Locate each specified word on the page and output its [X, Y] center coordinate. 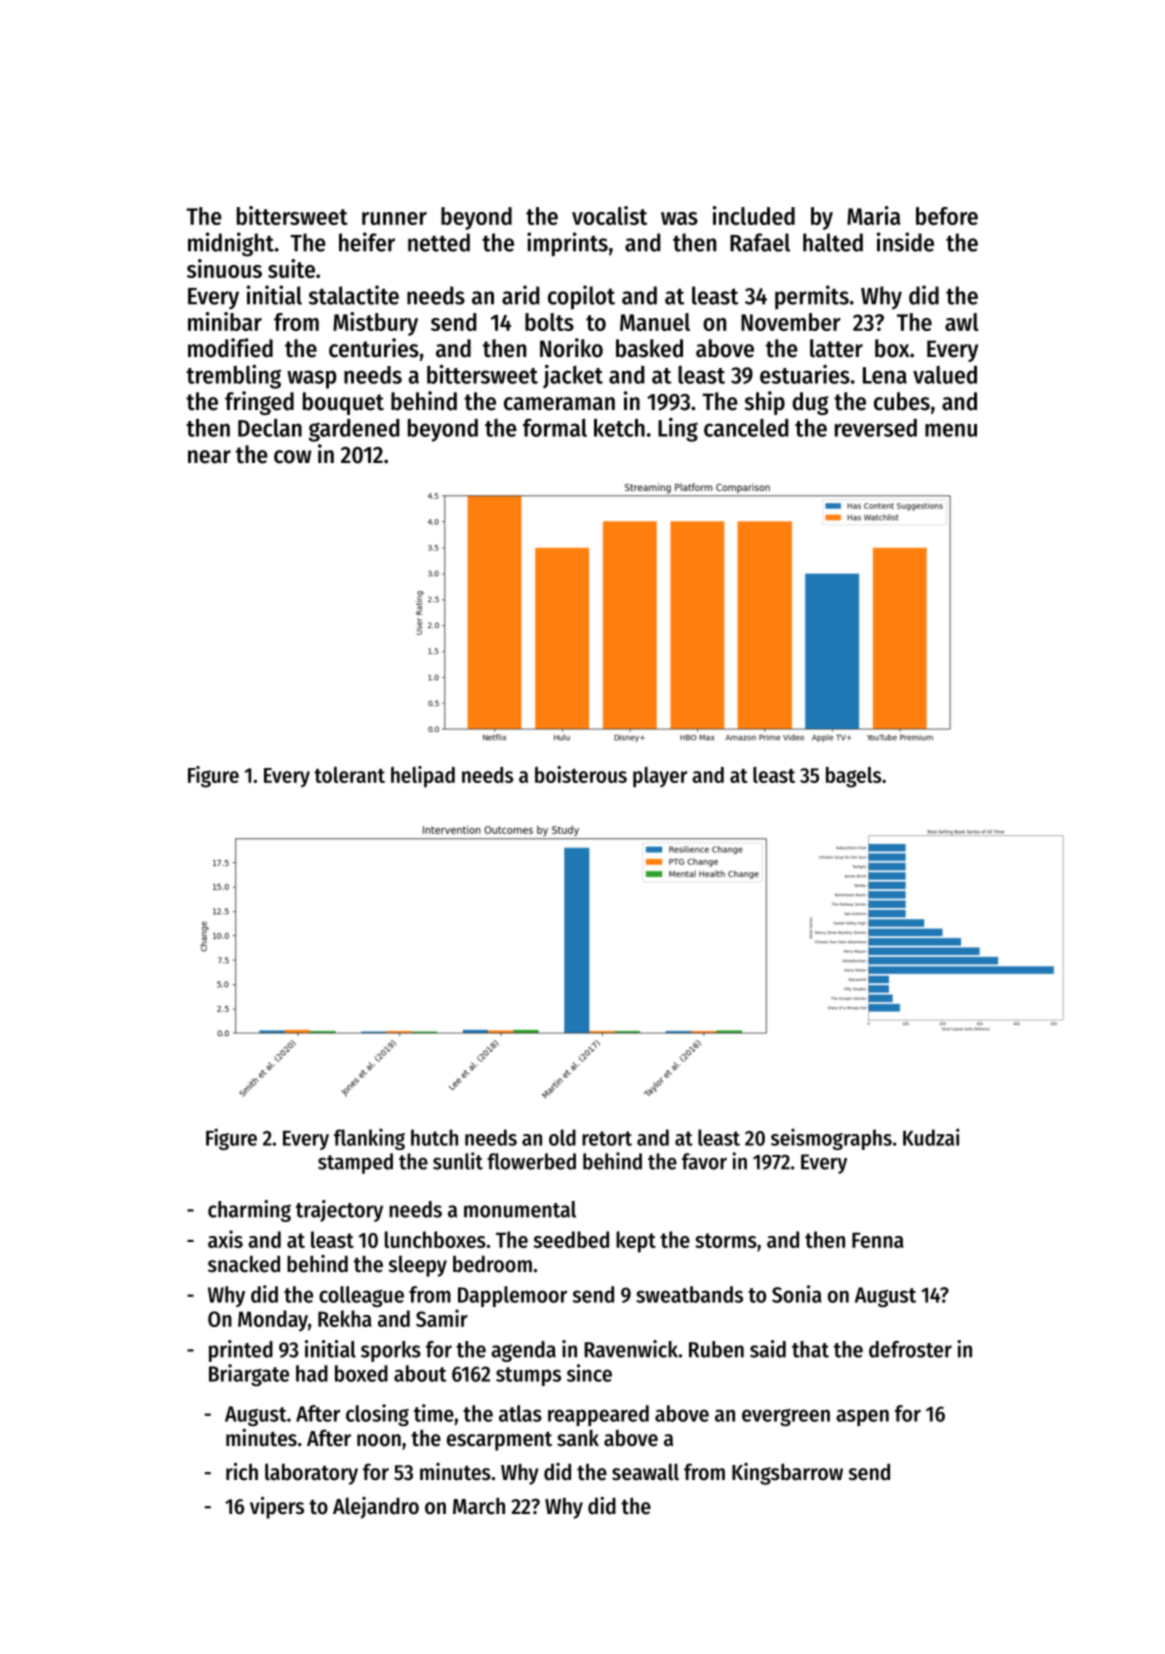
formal [555, 427]
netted [439, 242]
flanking [369, 1139]
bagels [853, 777]
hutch [434, 1137]
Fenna [878, 1240]
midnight [231, 244]
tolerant [349, 775]
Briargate [249, 1375]
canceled [746, 428]
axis [225, 1239]
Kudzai [931, 1137]
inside [905, 242]
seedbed [571, 1239]
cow [292, 457]
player [660, 777]
